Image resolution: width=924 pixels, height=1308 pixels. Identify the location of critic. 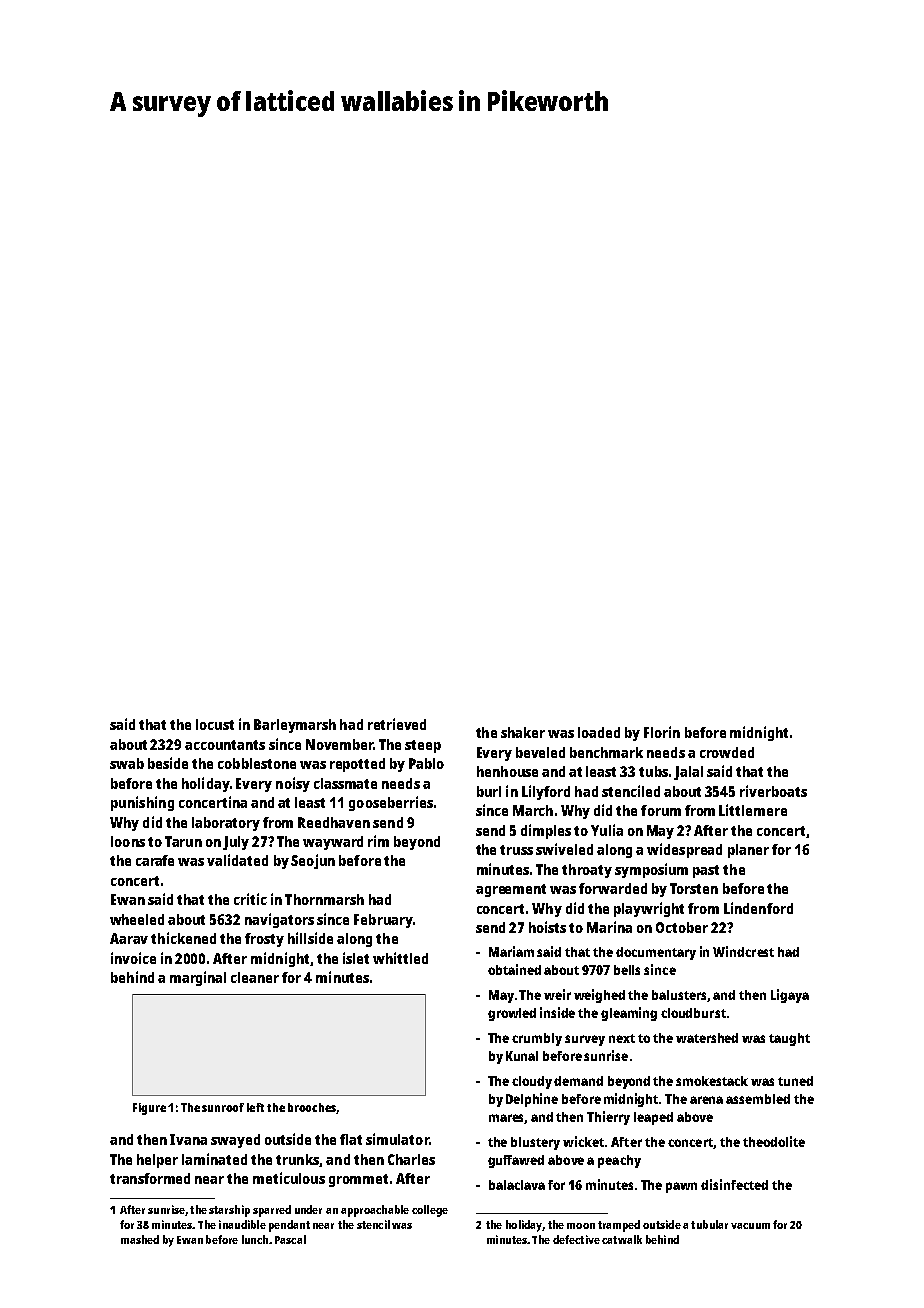
(250, 899).
